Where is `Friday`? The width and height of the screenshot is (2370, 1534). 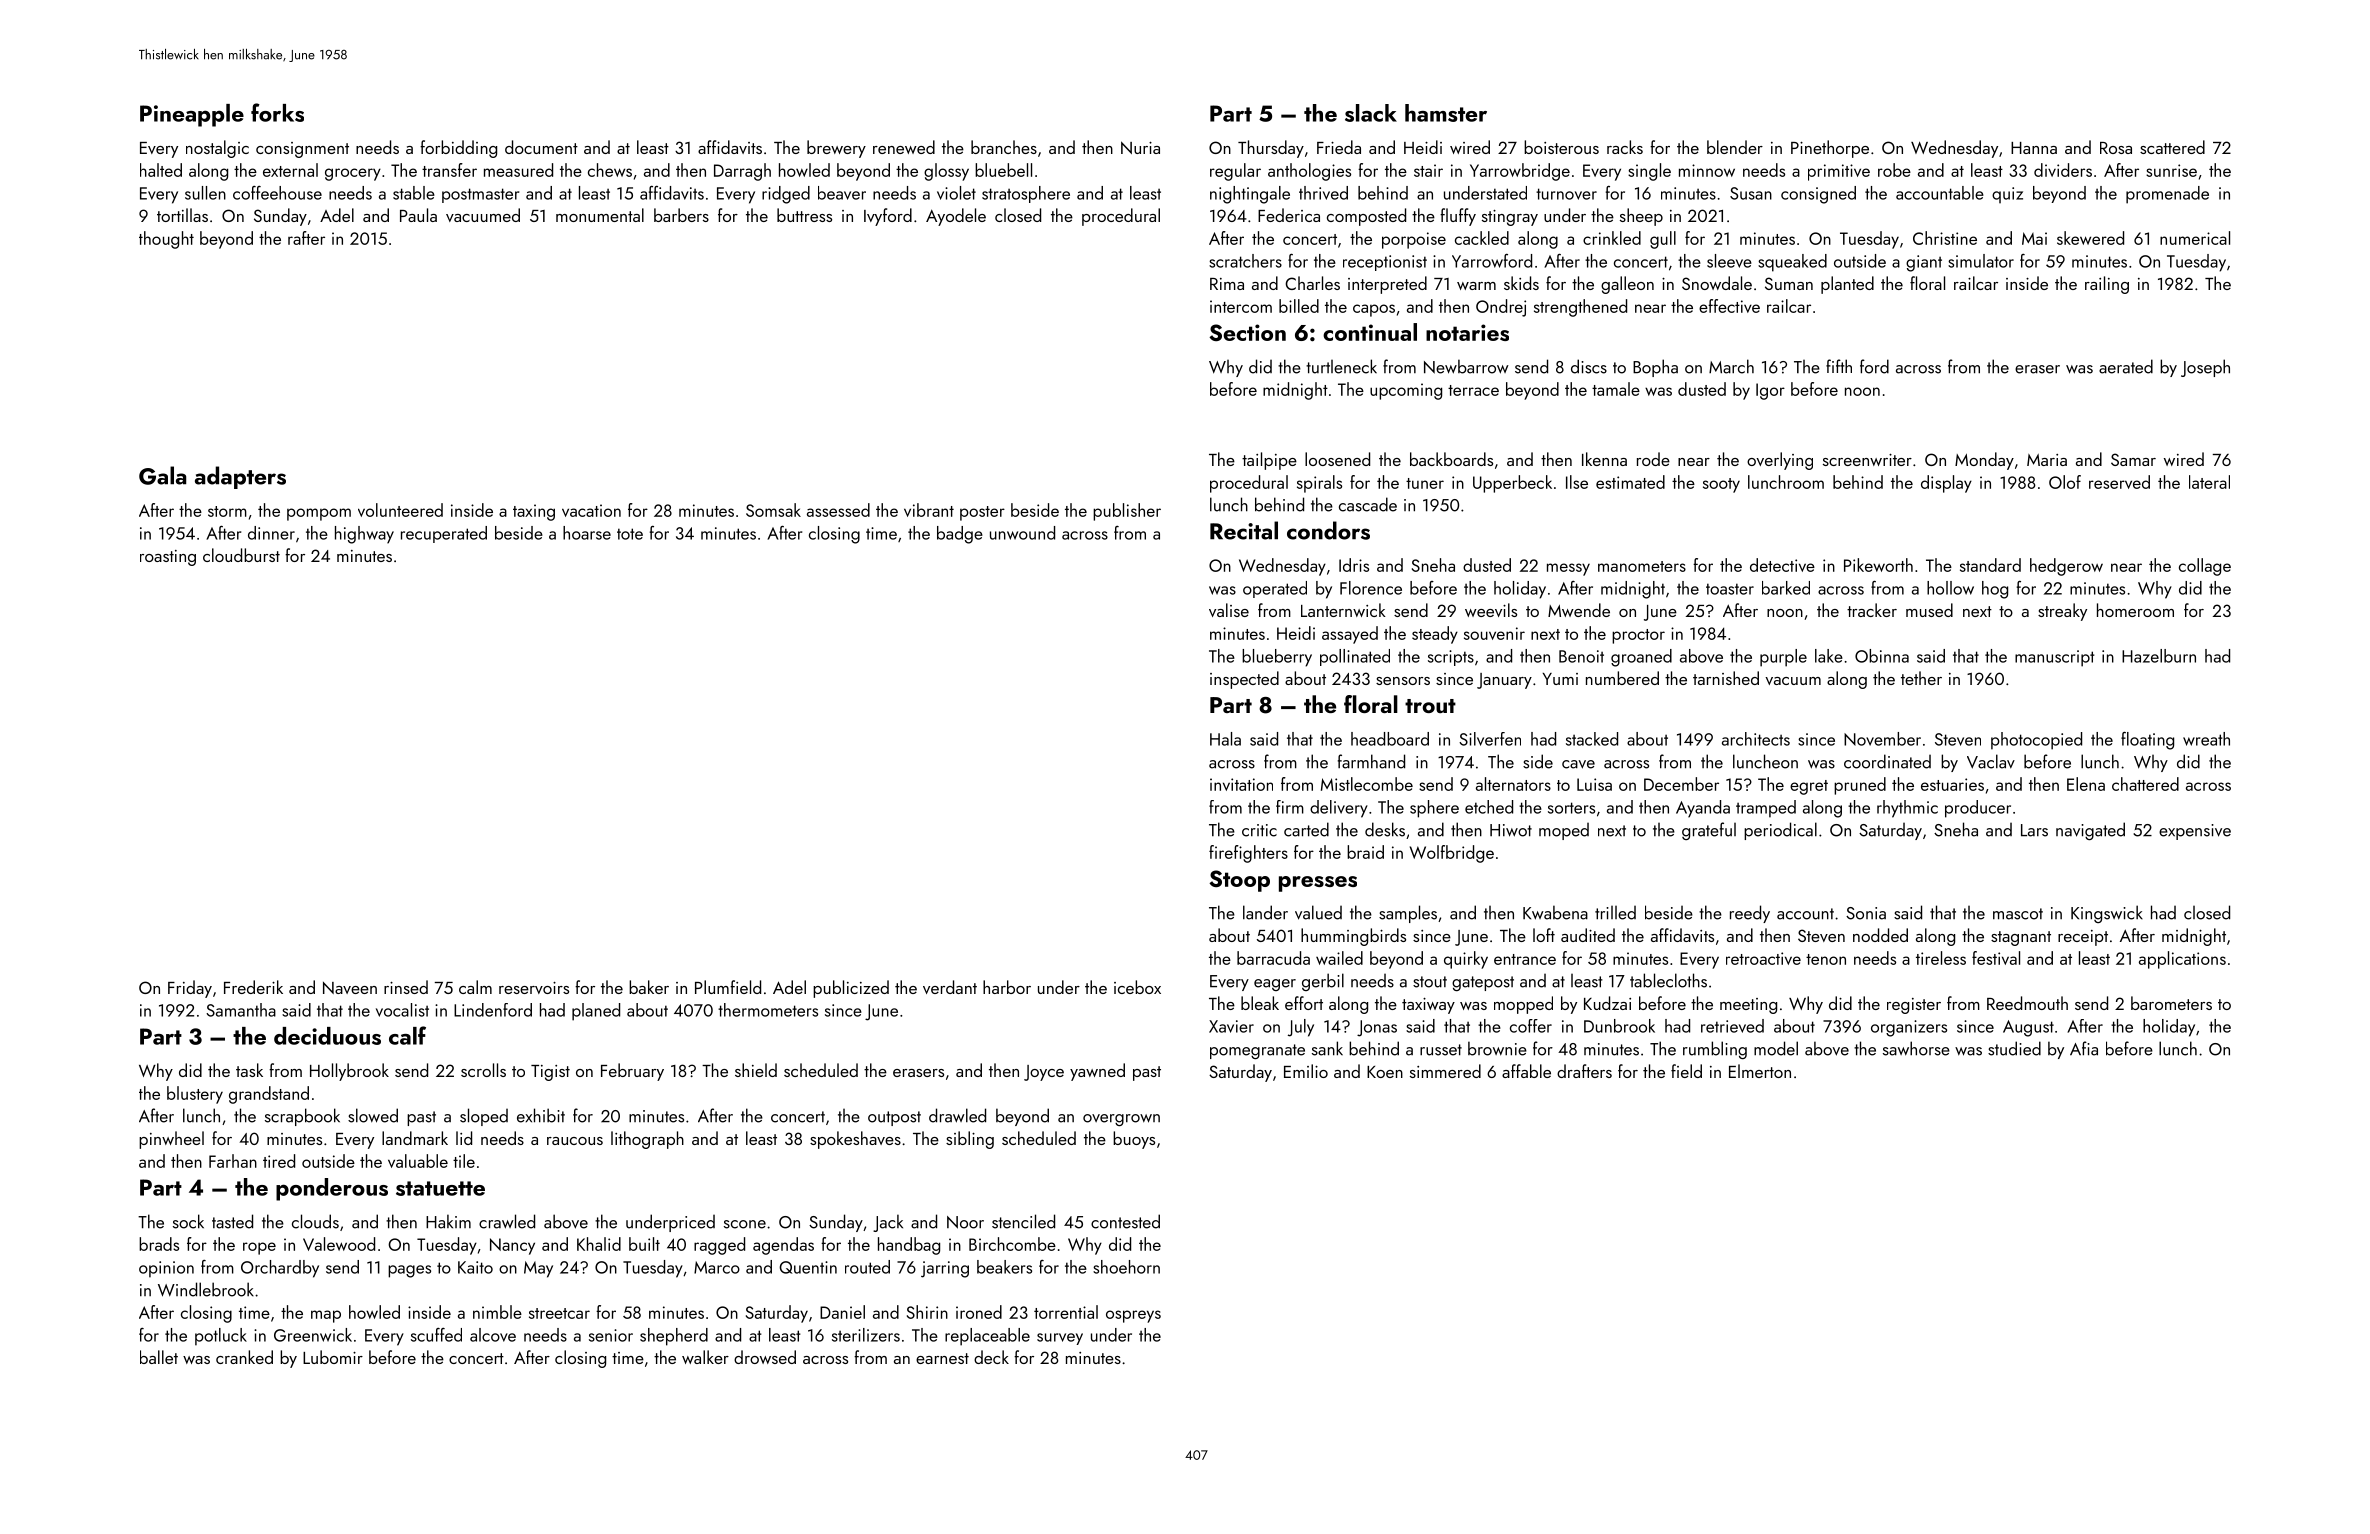 Friday is located at coordinates (190, 989).
